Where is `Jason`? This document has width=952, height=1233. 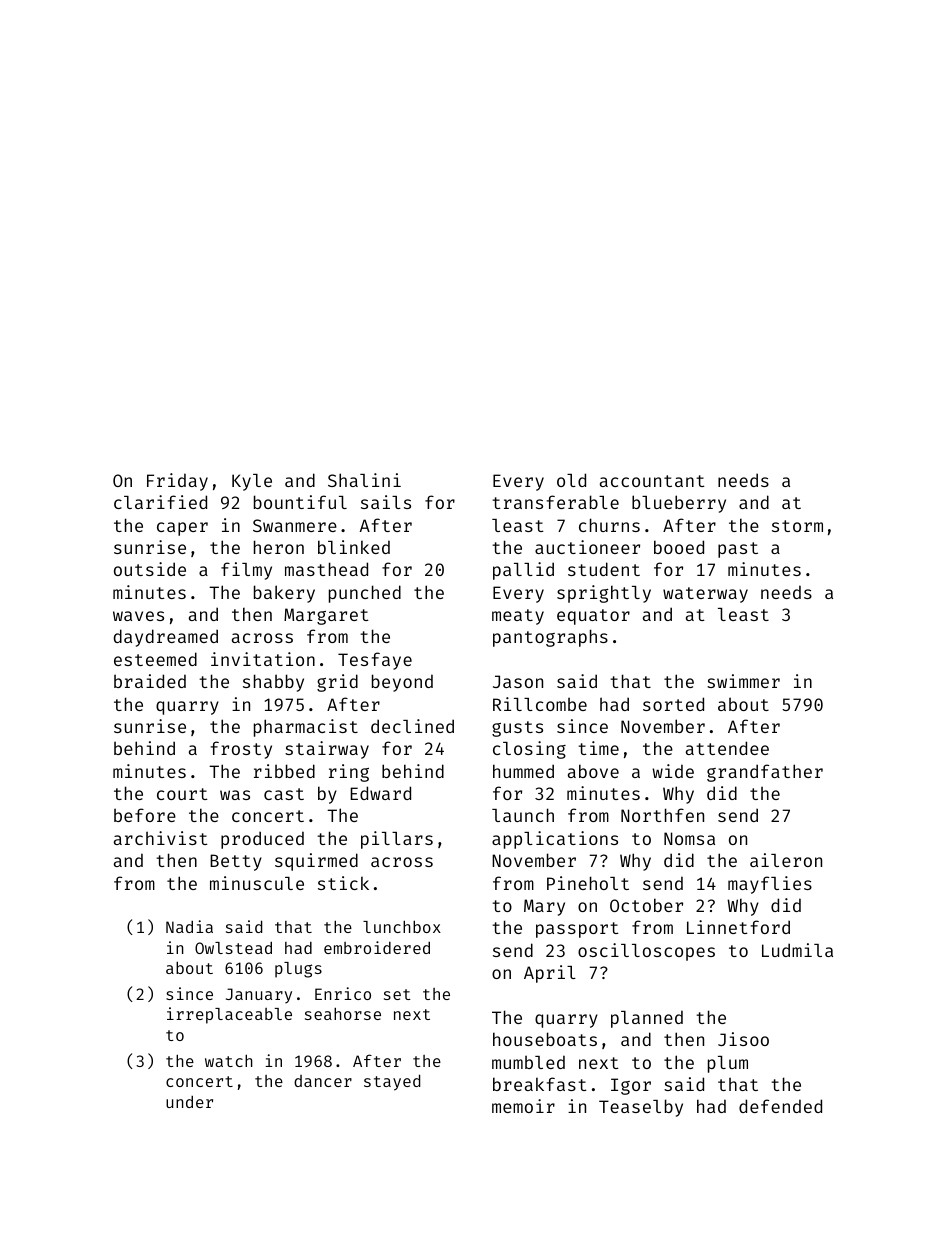 Jason is located at coordinates (518, 681).
